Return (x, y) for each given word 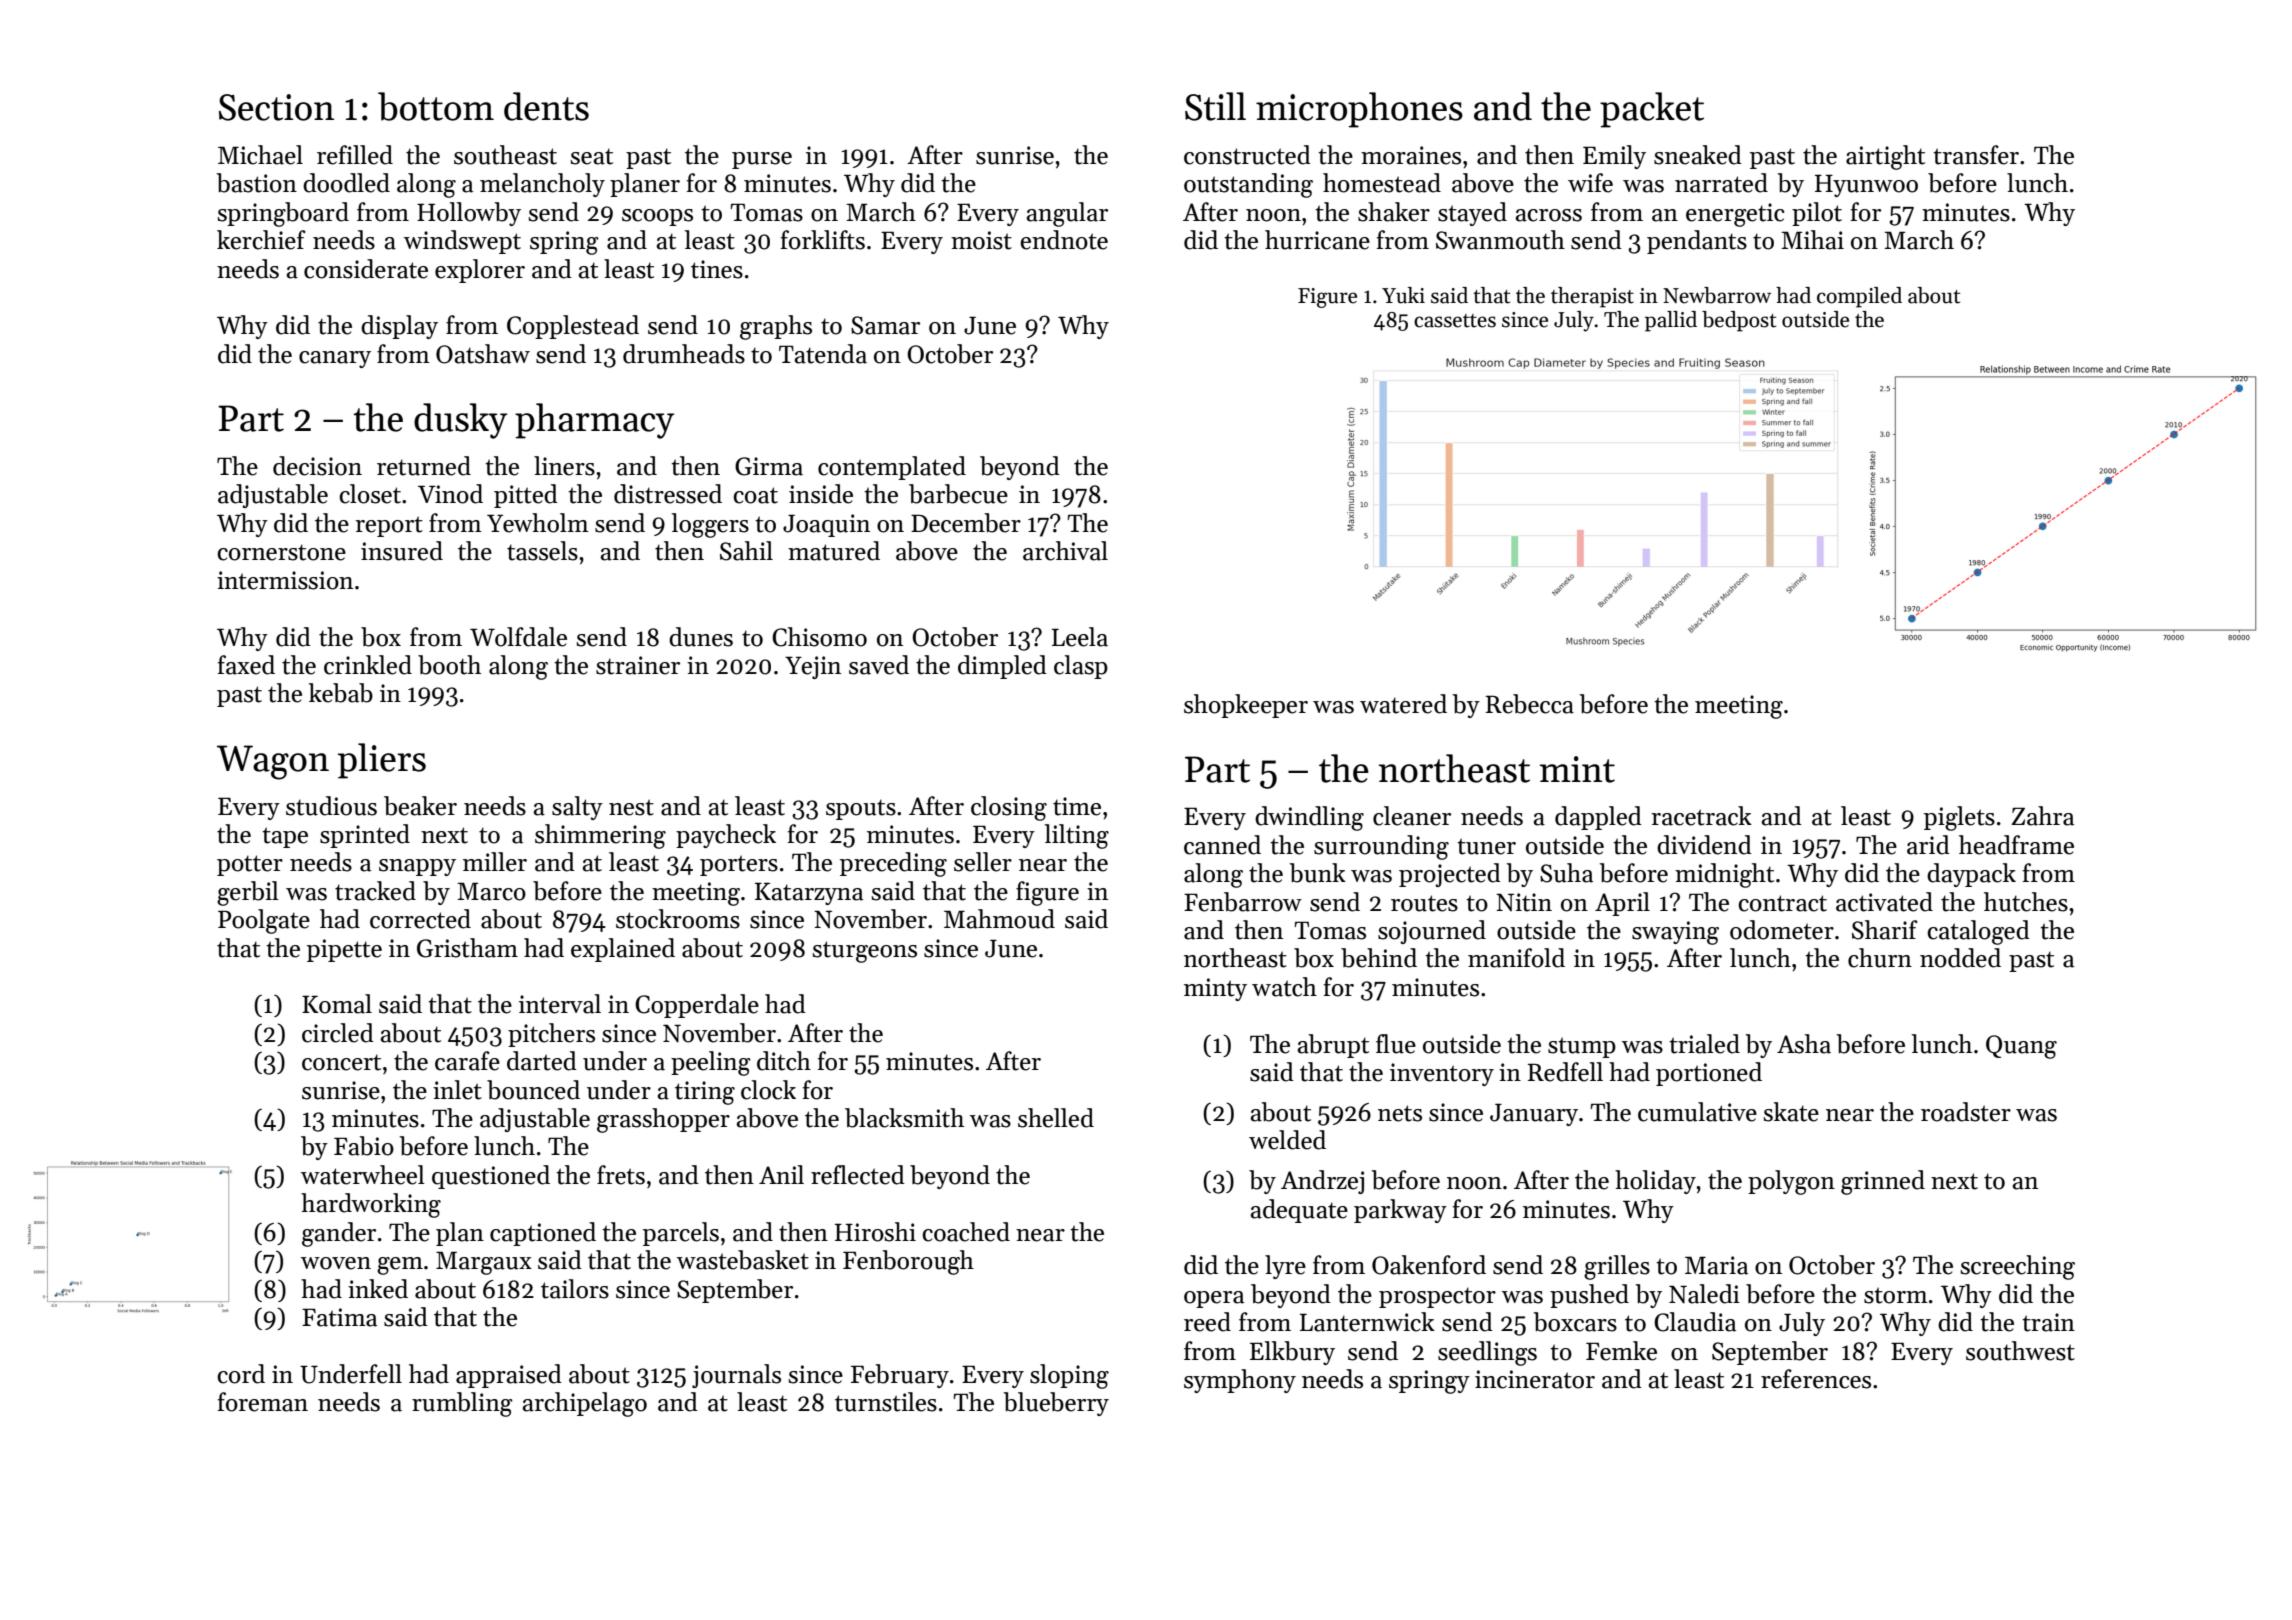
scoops (657, 217)
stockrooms (678, 919)
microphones (1359, 110)
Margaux (484, 1263)
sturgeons (864, 952)
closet (370, 494)
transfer (1976, 155)
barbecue (958, 494)
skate (1791, 1112)
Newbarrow (1717, 295)
